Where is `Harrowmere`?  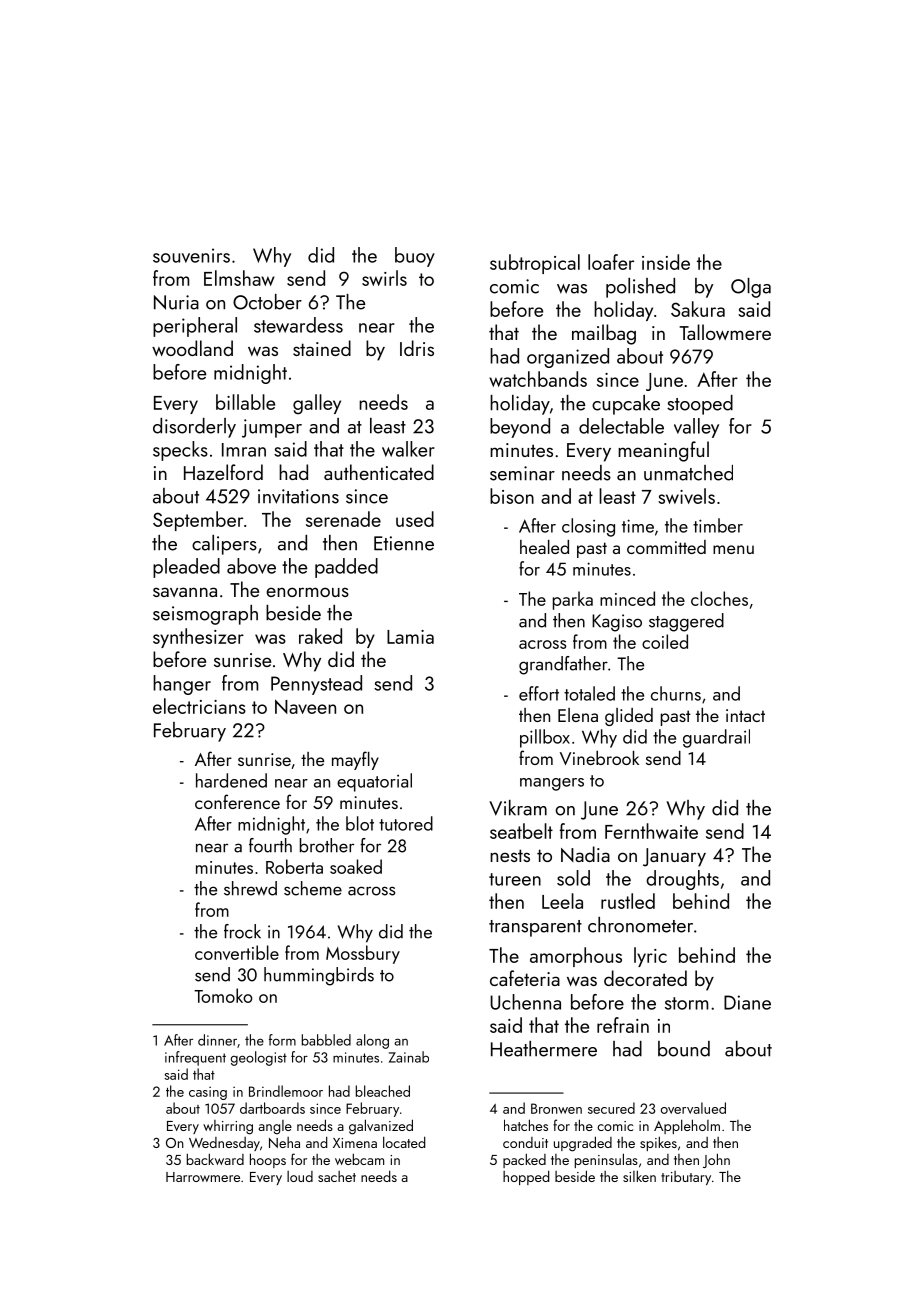 Harrowmere is located at coordinates (203, 1177).
